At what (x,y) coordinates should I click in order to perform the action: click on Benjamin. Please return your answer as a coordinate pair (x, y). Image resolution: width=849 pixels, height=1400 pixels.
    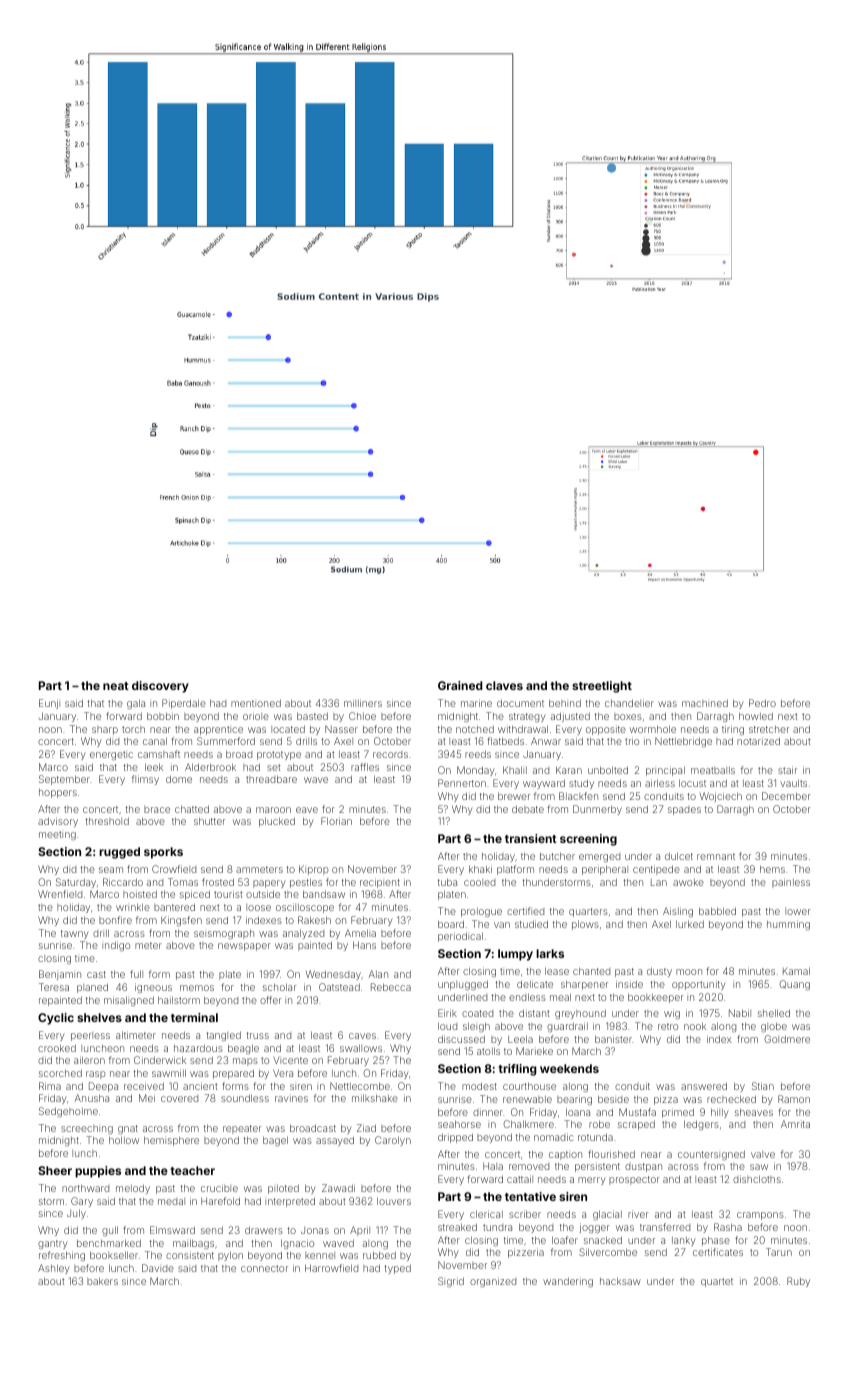
    Looking at the image, I should click on (60, 975).
